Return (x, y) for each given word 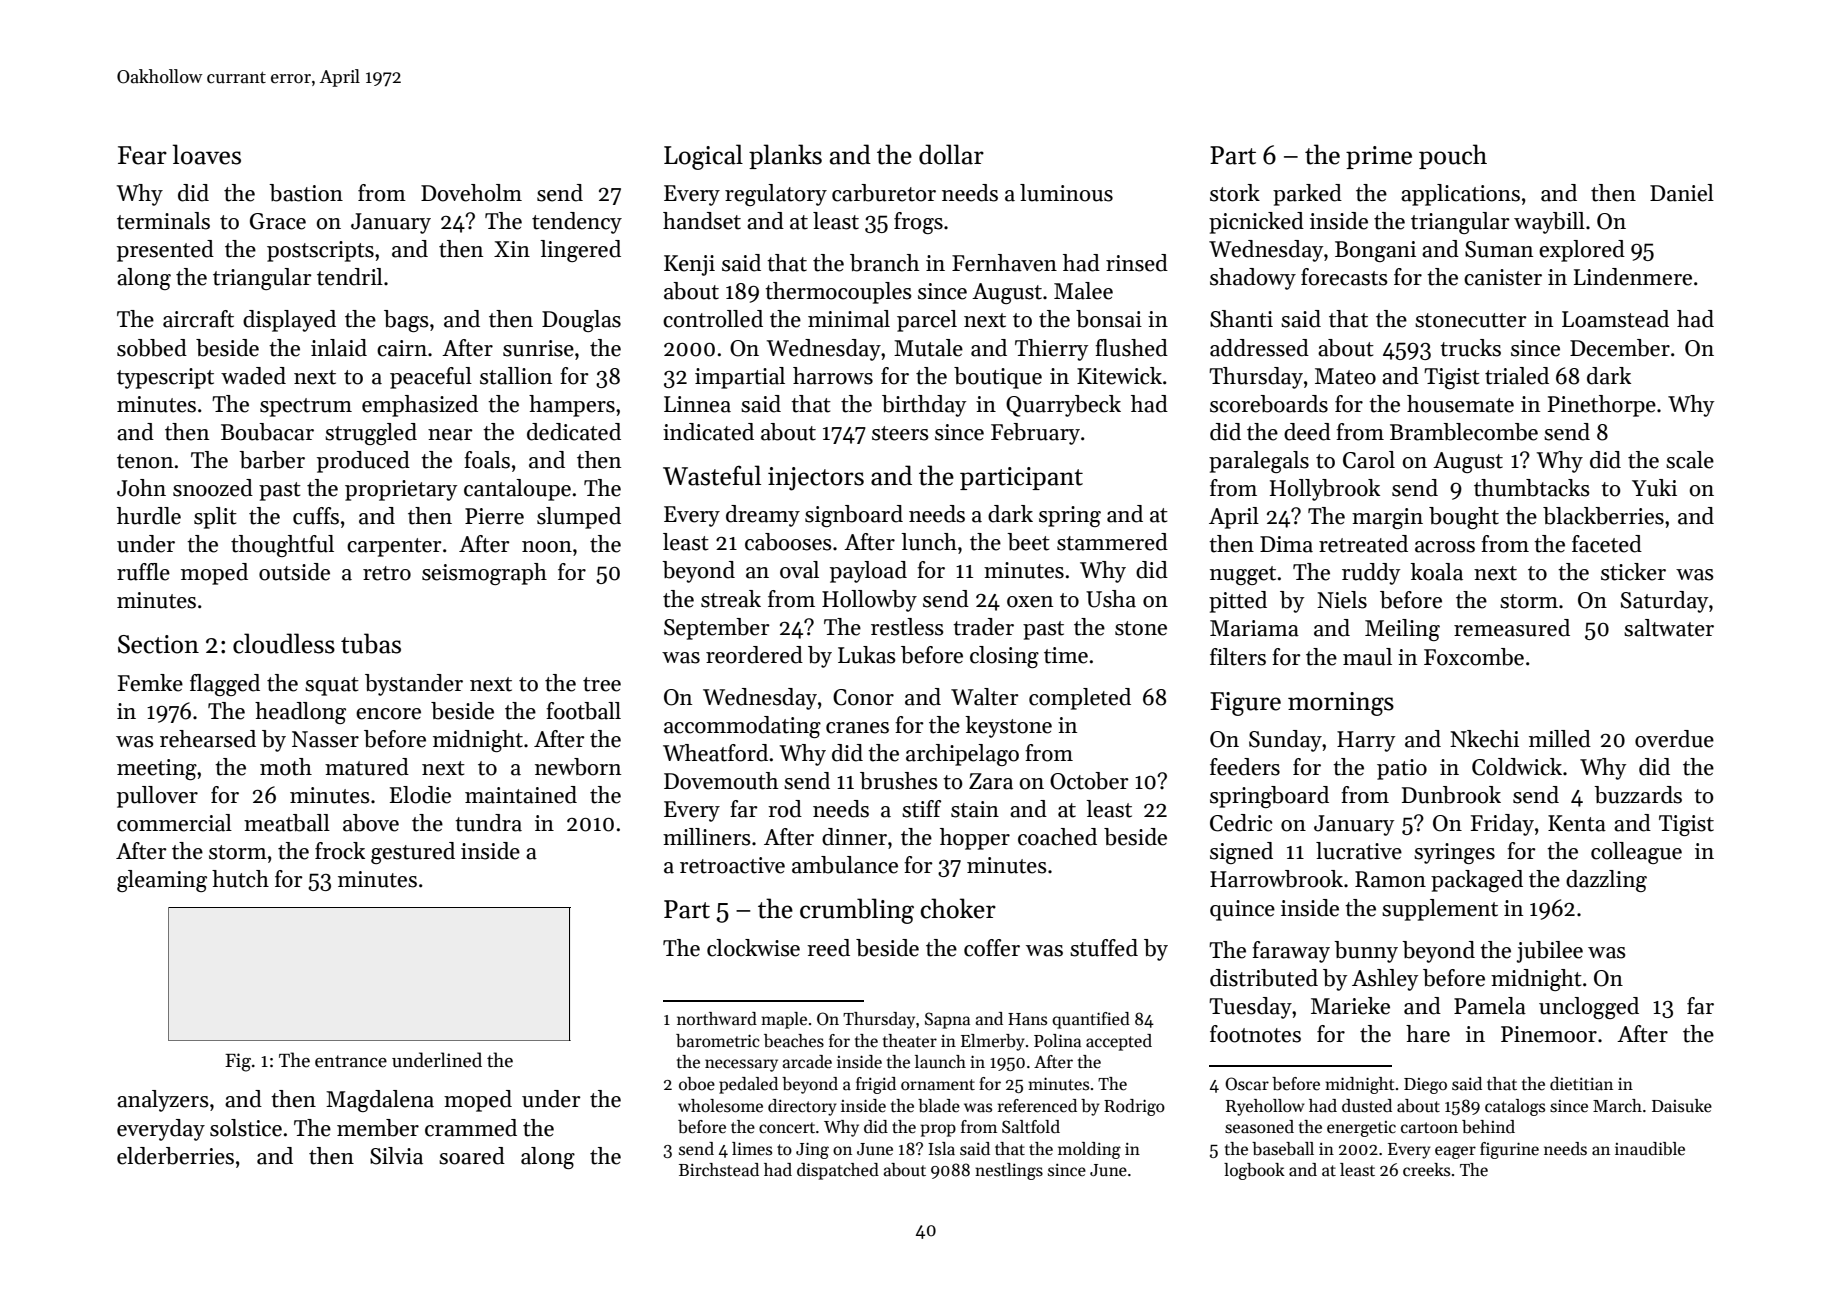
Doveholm (471, 193)
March (1617, 1106)
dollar (951, 154)
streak (731, 599)
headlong (300, 713)
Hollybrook (1325, 490)
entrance (351, 1061)
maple (784, 1020)
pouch (1453, 156)
